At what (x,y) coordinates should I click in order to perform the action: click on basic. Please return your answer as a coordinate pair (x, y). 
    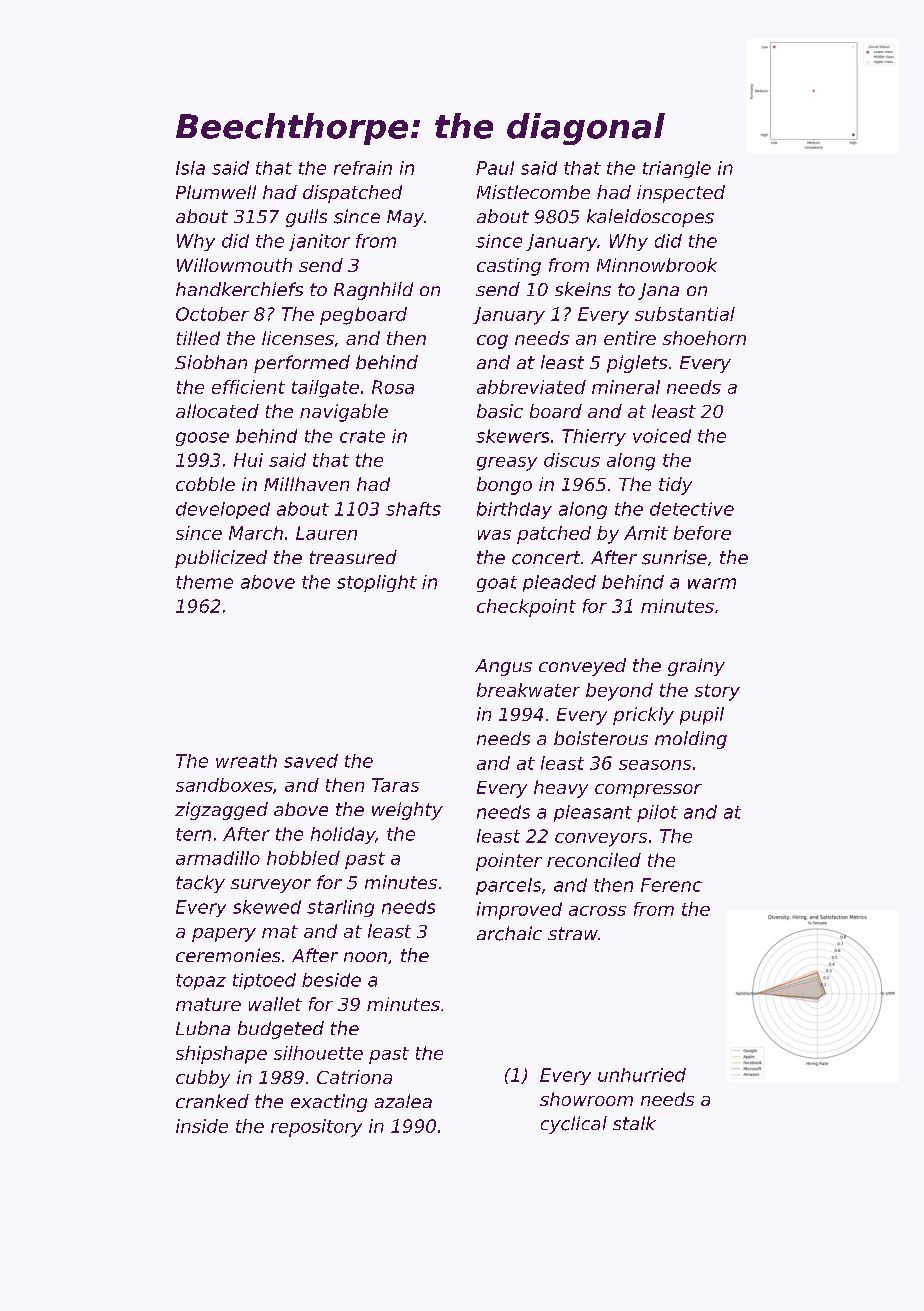
    Looking at the image, I should click on (500, 411).
